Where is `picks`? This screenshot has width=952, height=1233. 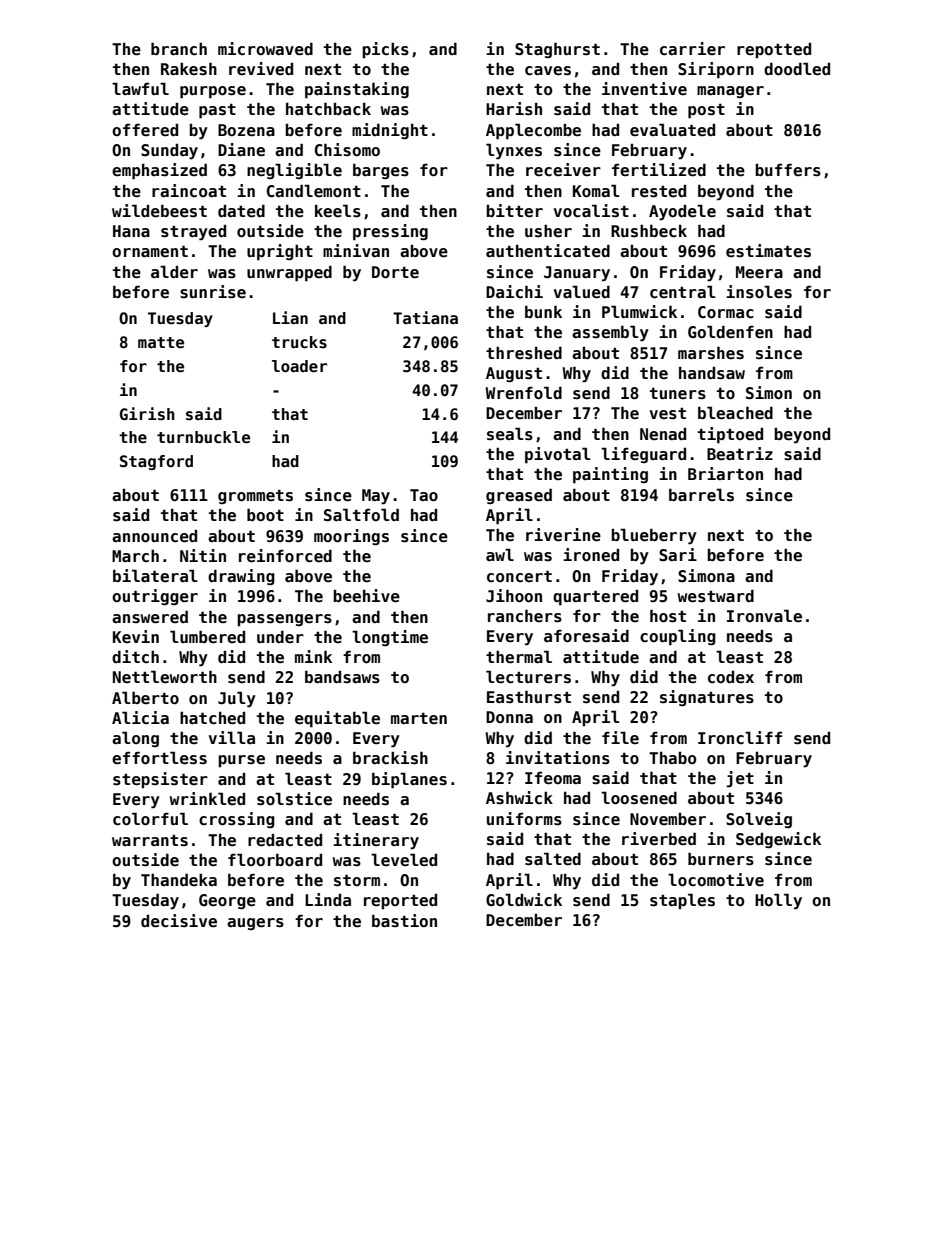 picks is located at coordinates (385, 50).
